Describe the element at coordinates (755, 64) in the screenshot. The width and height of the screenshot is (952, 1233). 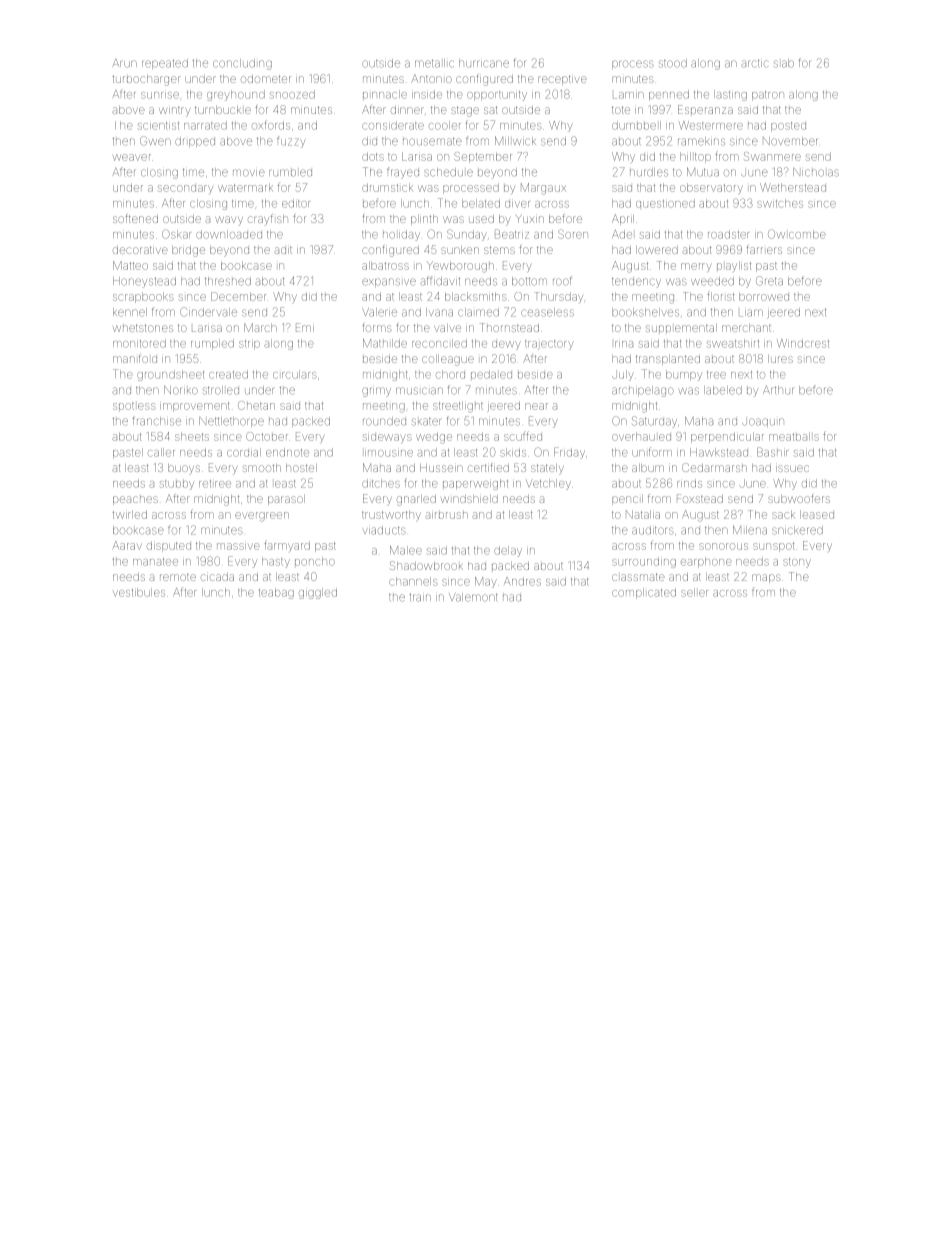
I see `arctic` at that location.
